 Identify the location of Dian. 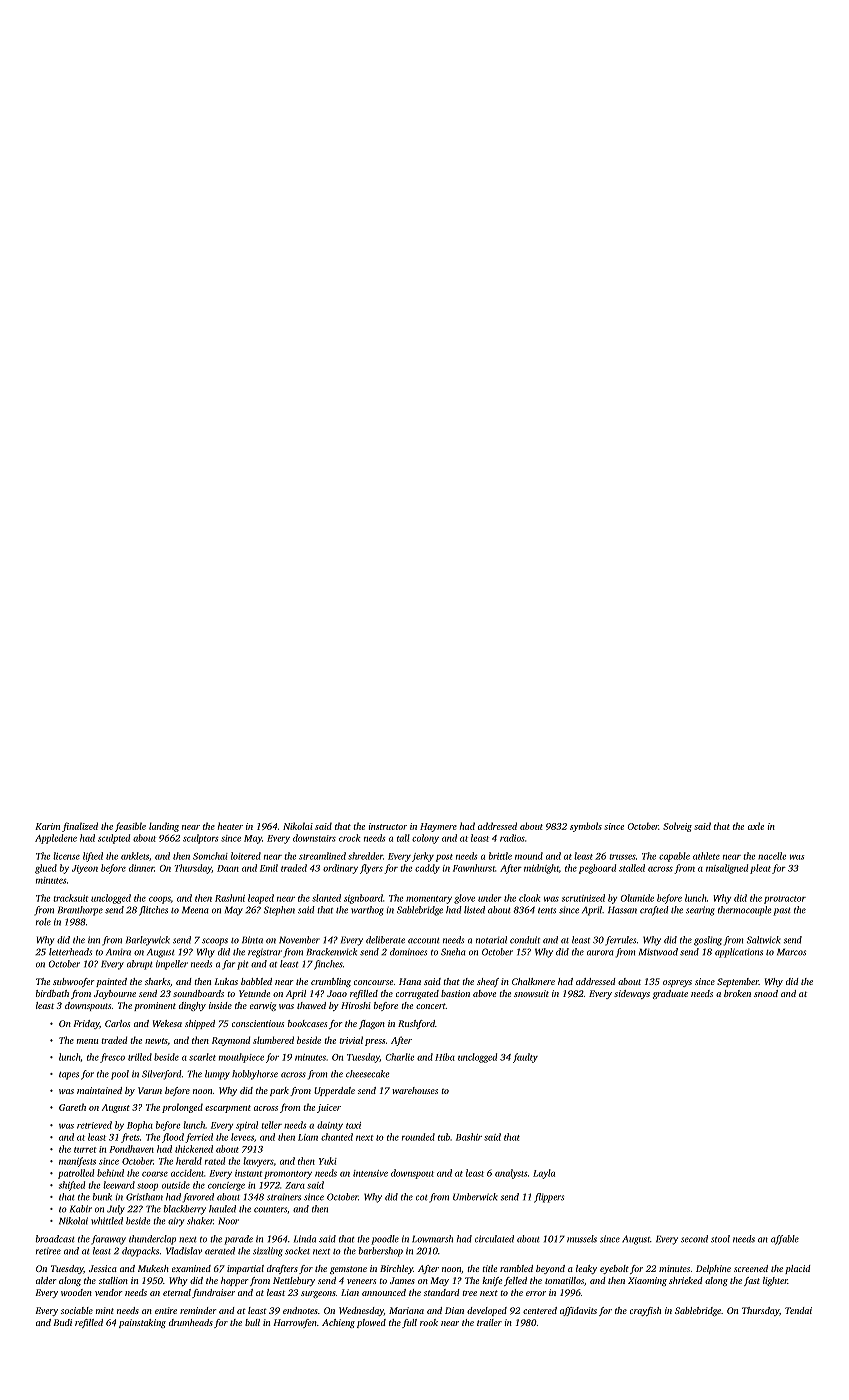
(454, 1310).
